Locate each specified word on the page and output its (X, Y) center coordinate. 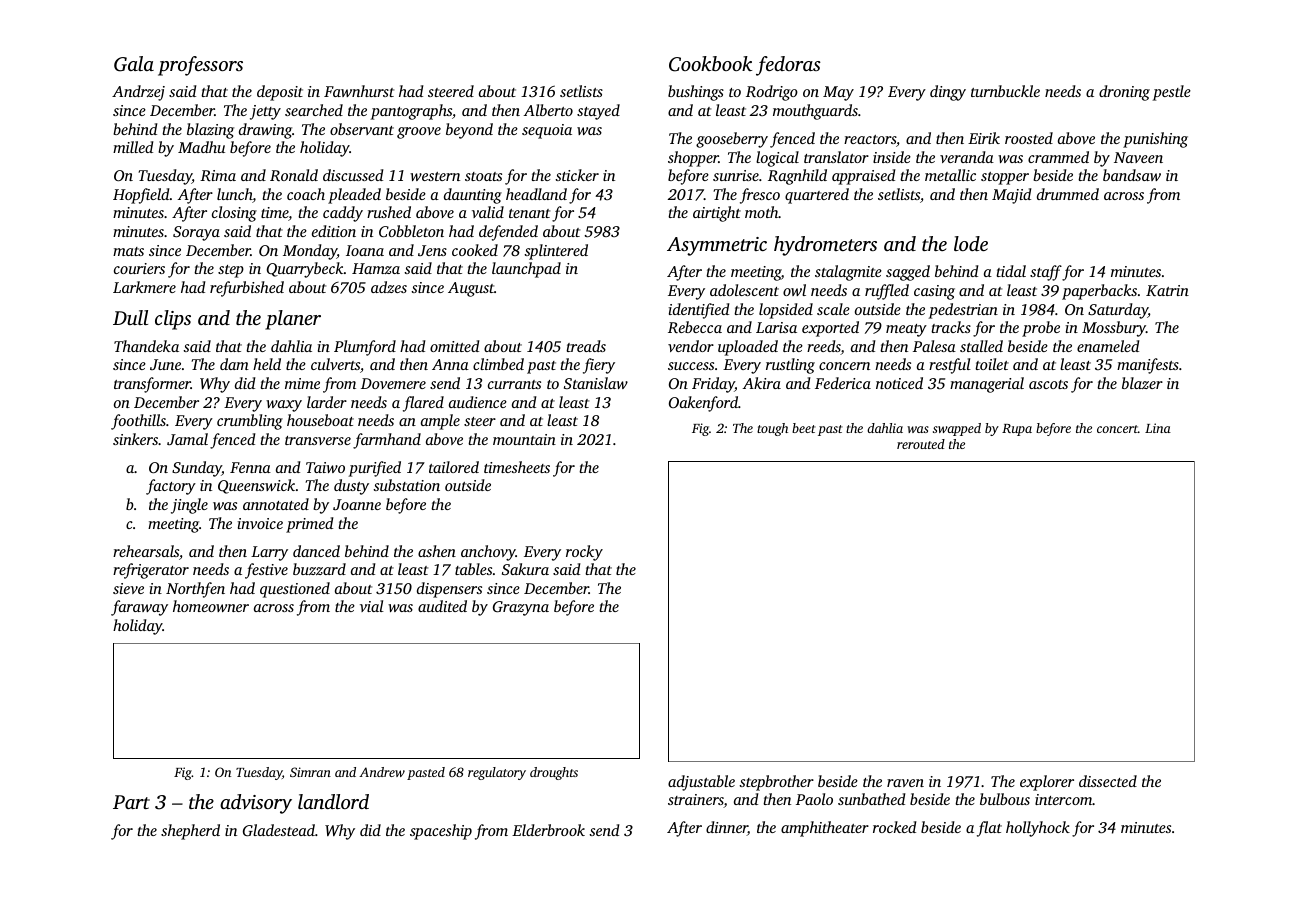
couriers (139, 268)
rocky (584, 553)
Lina (1158, 428)
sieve (128, 588)
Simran (310, 772)
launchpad (526, 270)
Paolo (814, 799)
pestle (1171, 93)
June (165, 364)
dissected (1108, 781)
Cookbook (710, 64)
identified (699, 311)
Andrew (382, 772)
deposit (280, 93)
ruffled (887, 292)
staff (1046, 273)
